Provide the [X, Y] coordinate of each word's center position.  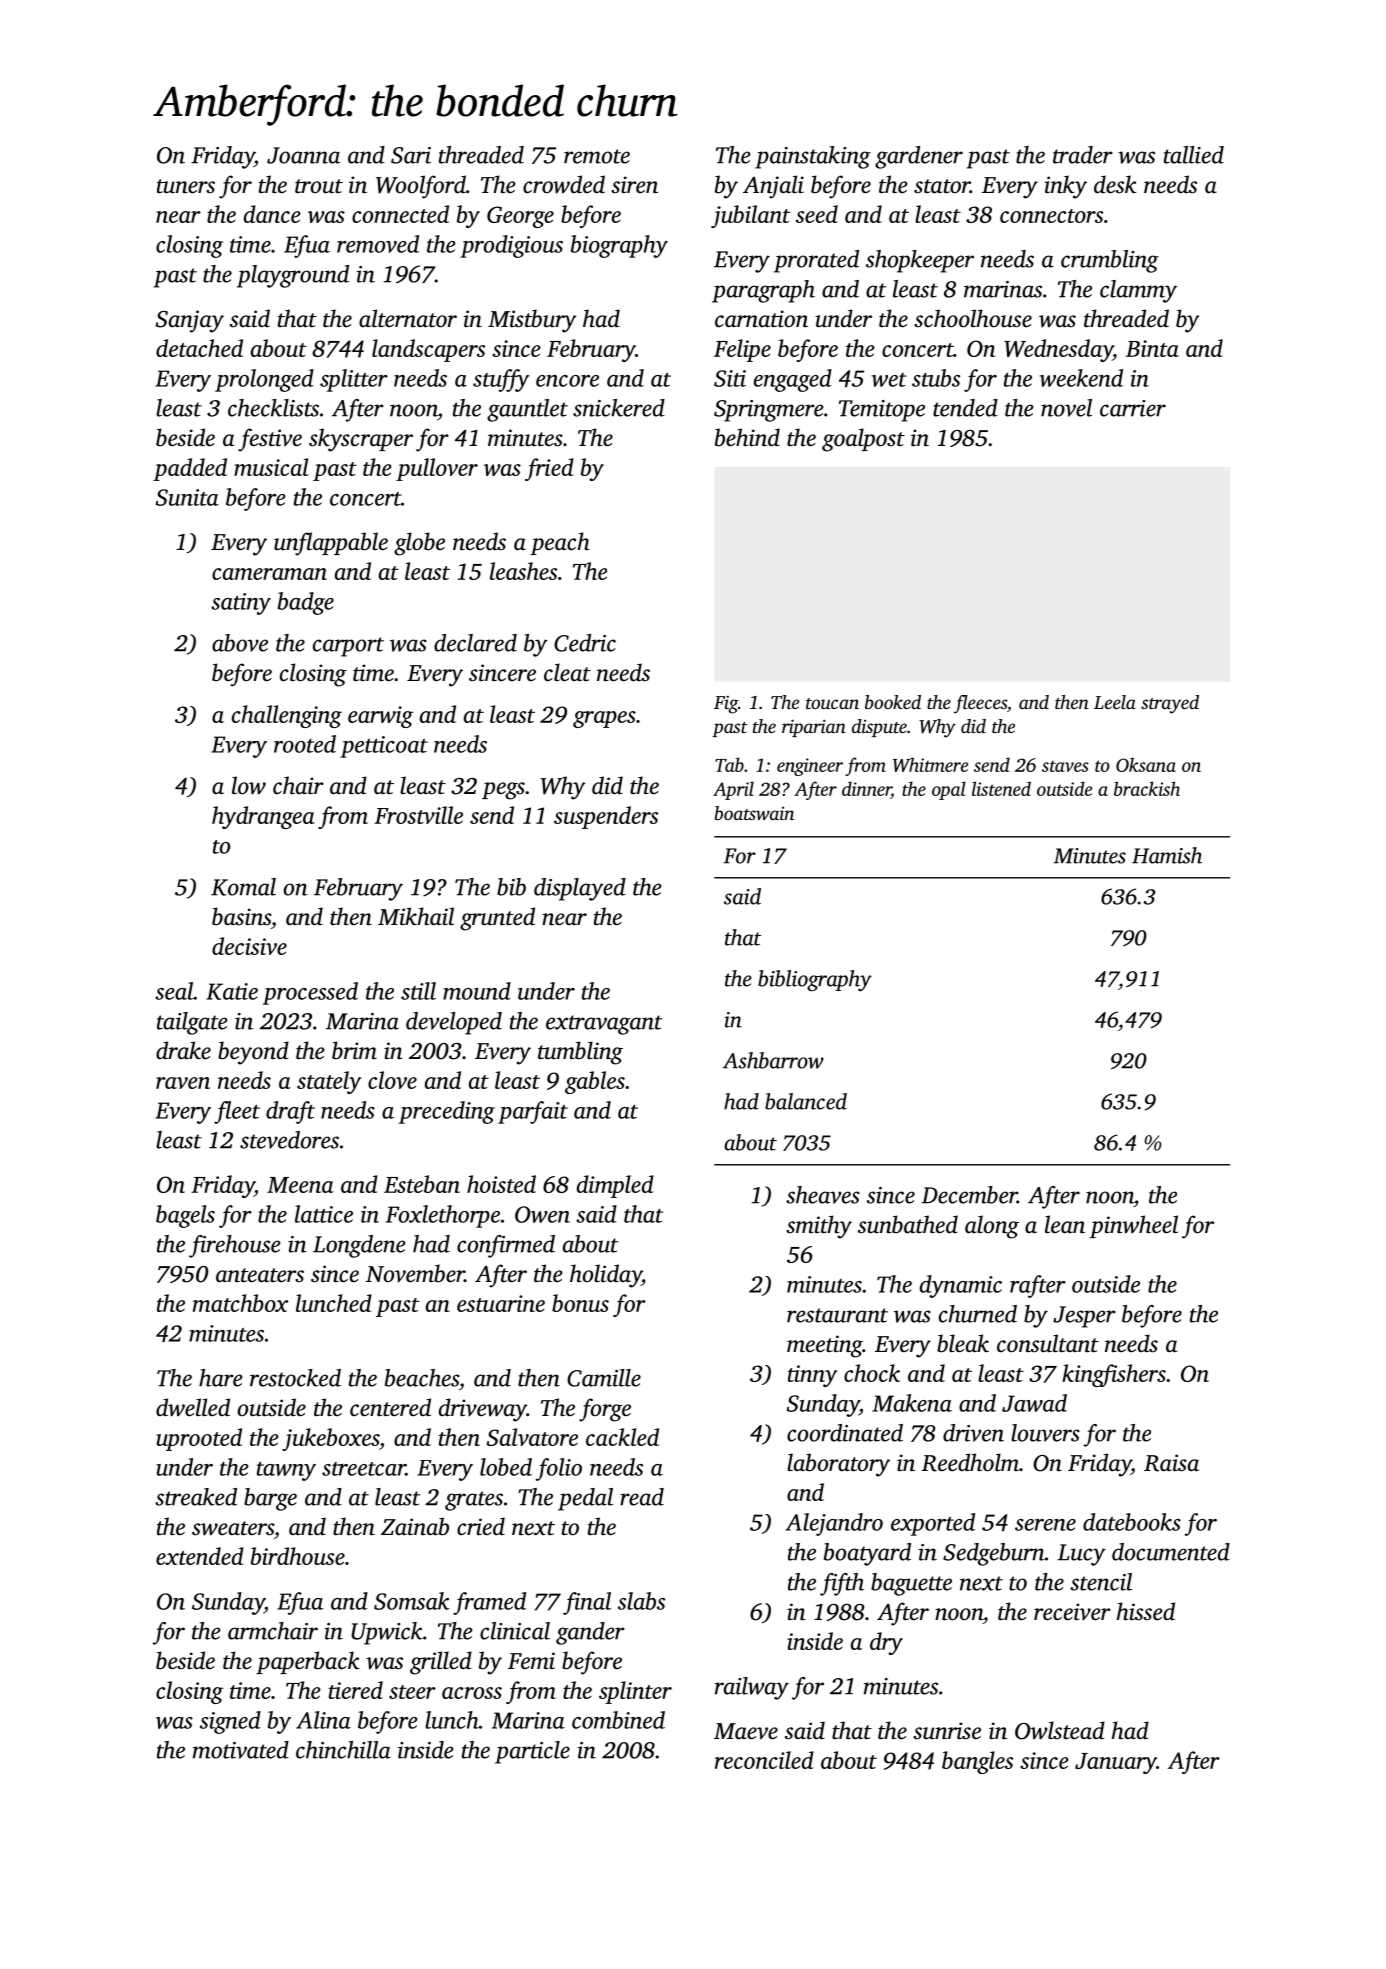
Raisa [1171, 1463]
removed [378, 244]
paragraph [763, 291]
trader [1083, 155]
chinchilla [343, 1750]
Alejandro [834, 1524]
